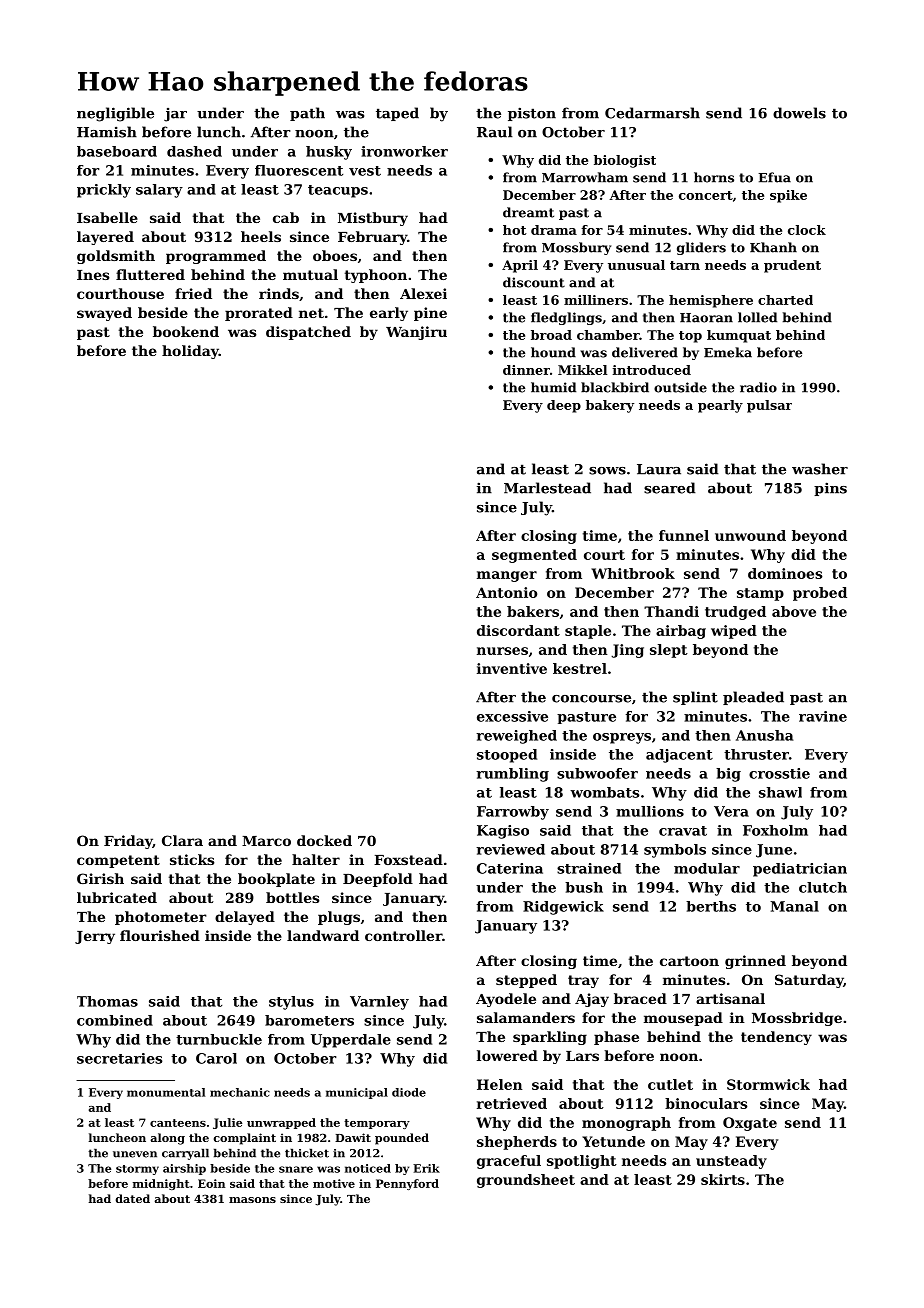 Image resolution: width=924 pixels, height=1308 pixels. What do you see at coordinates (799, 113) in the screenshot?
I see `dowels` at bounding box center [799, 113].
